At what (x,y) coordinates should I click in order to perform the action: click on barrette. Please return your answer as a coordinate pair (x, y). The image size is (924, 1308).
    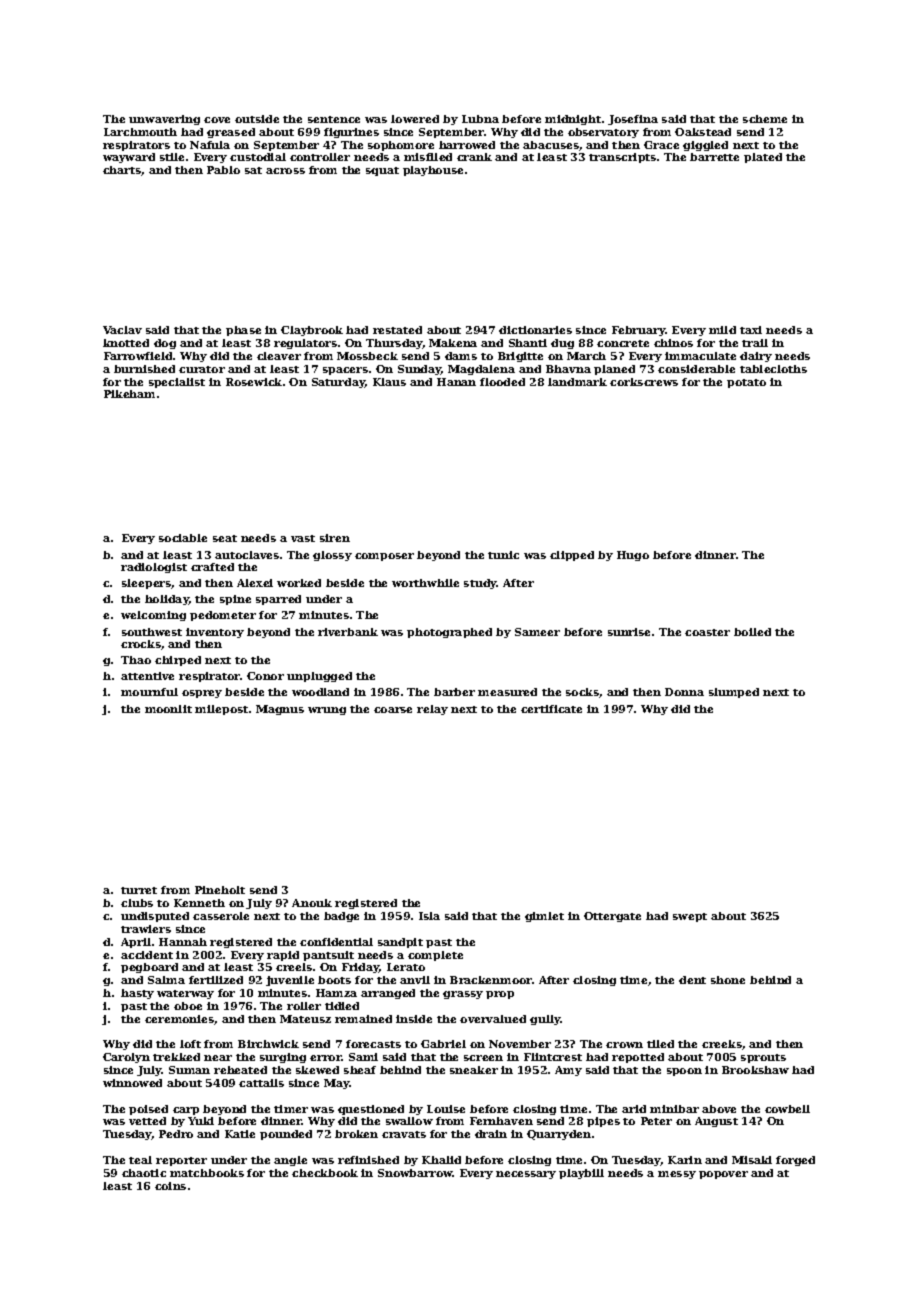
    Looking at the image, I should click on (714, 157).
